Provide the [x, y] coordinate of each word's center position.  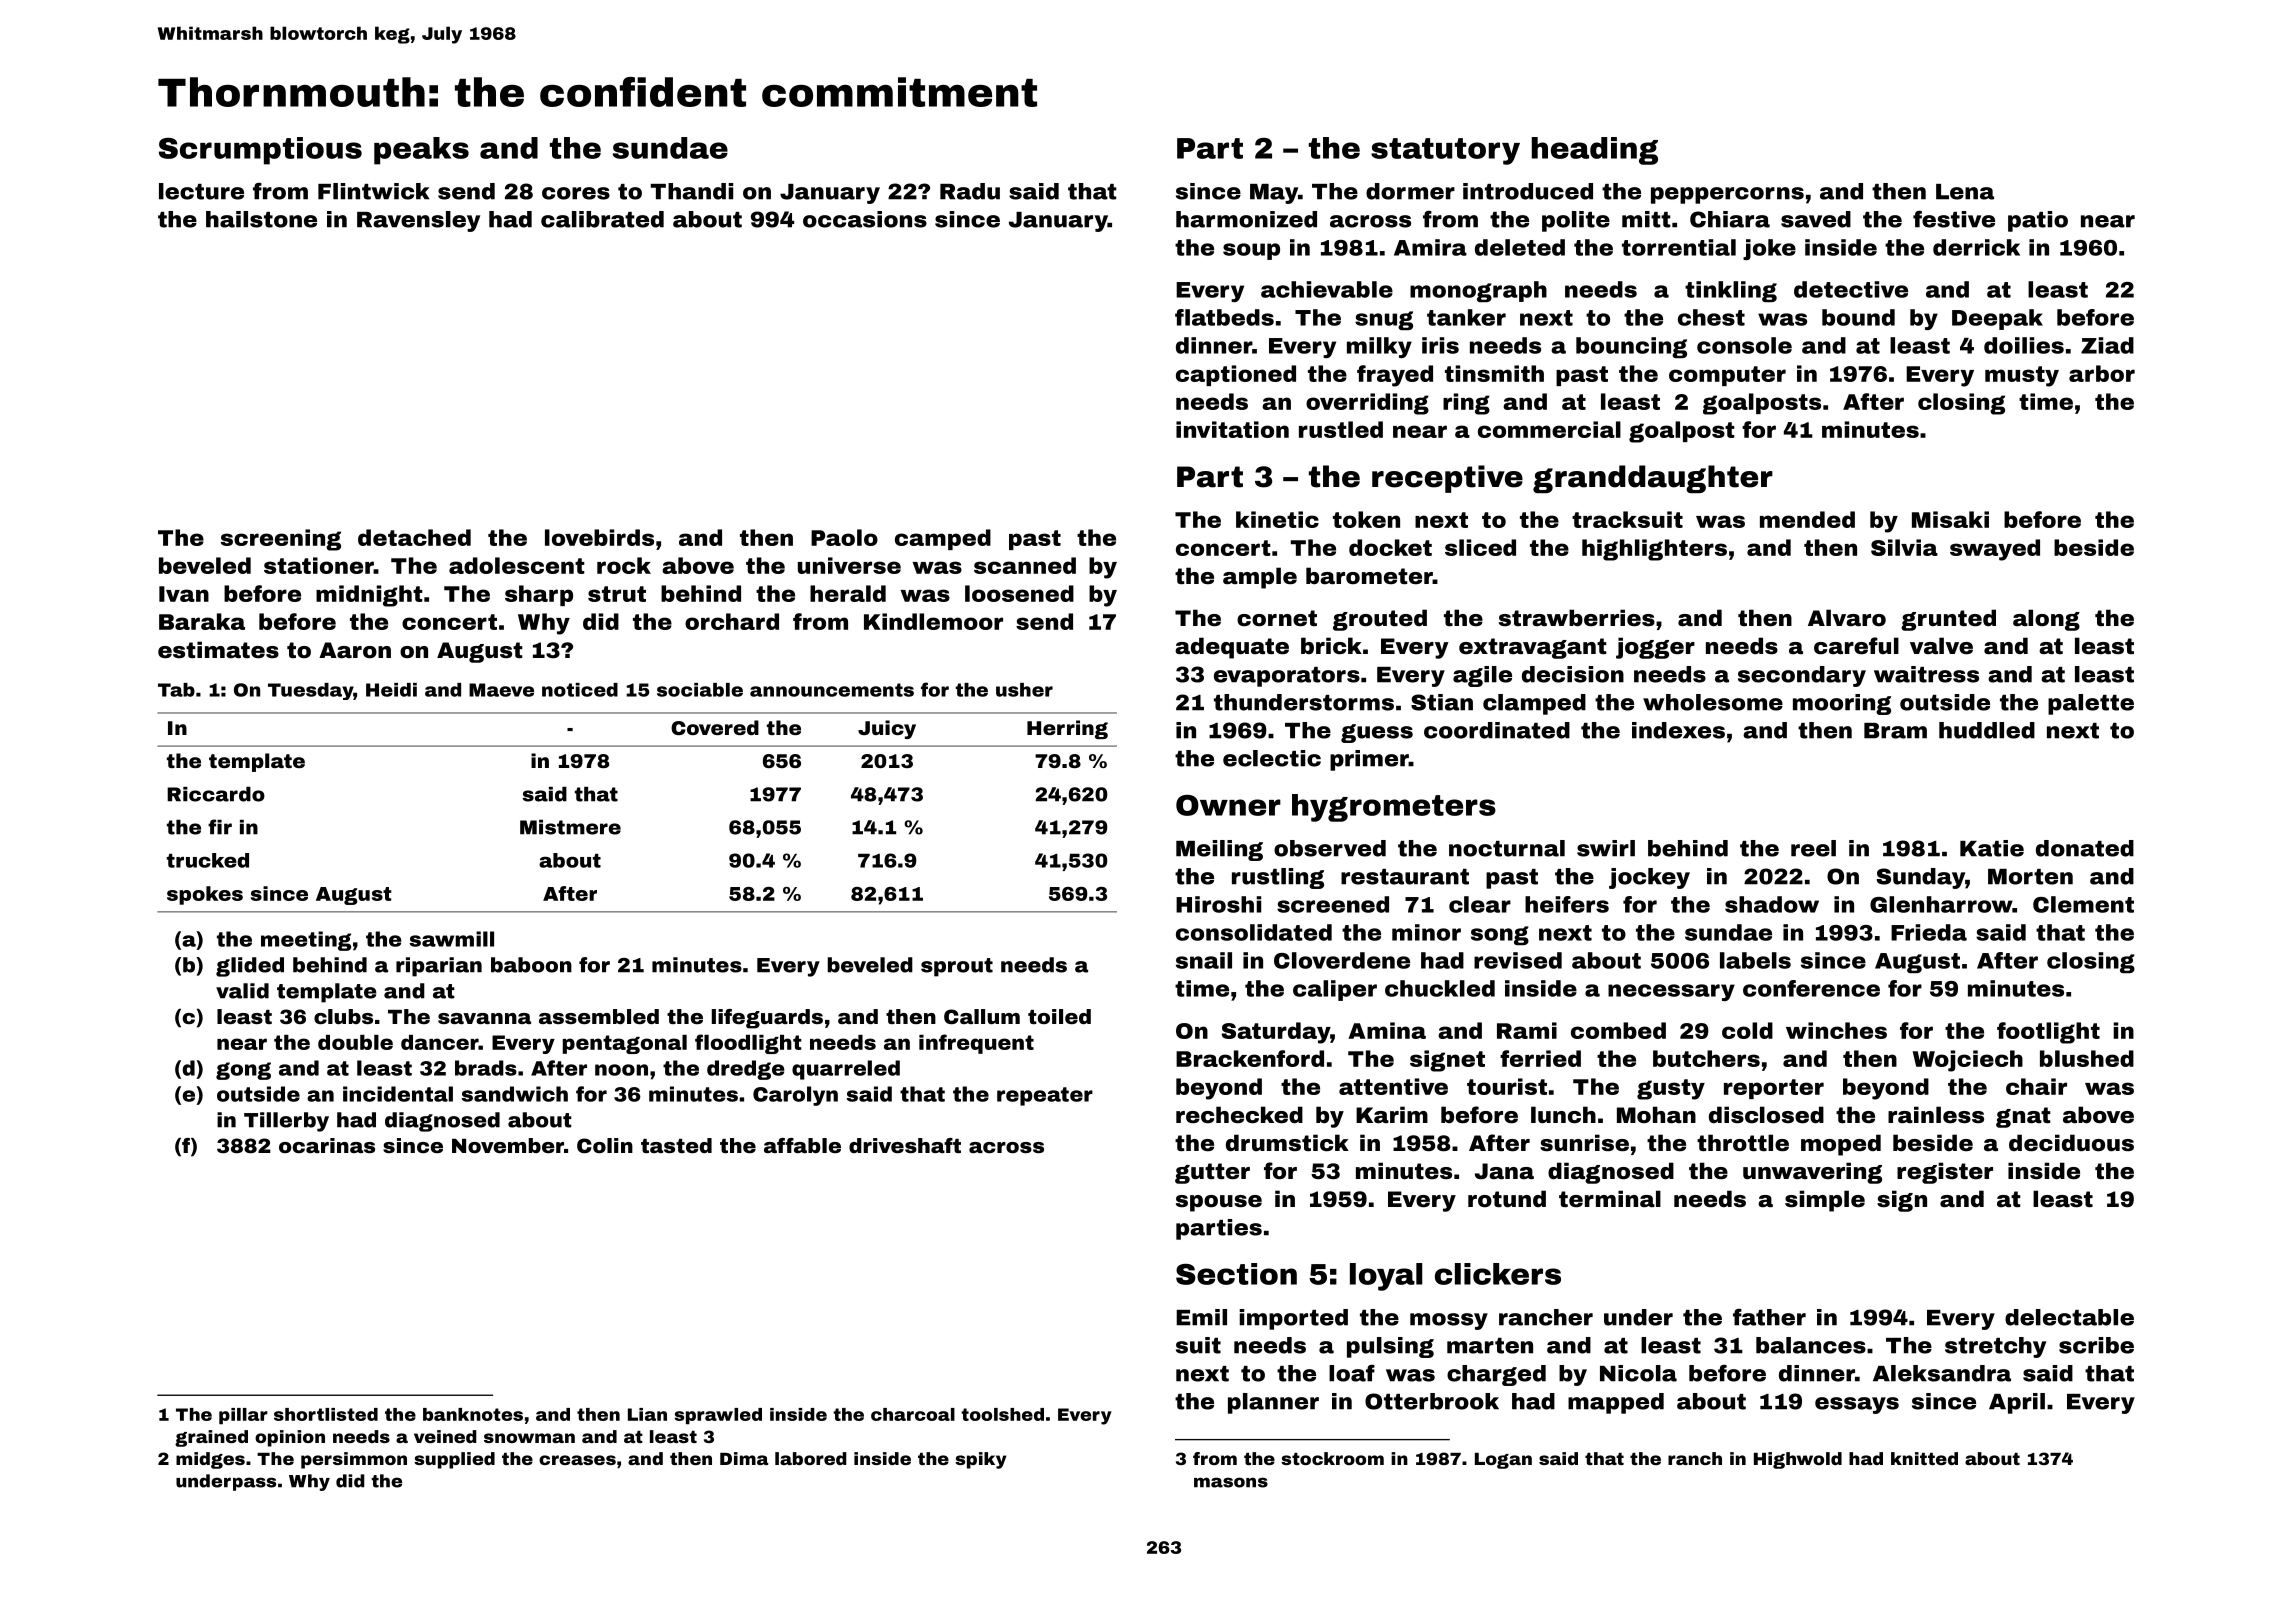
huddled [1987, 730]
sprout [957, 967]
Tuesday [310, 691]
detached [414, 537]
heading [1595, 151]
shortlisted [326, 1414]
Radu [970, 191]
